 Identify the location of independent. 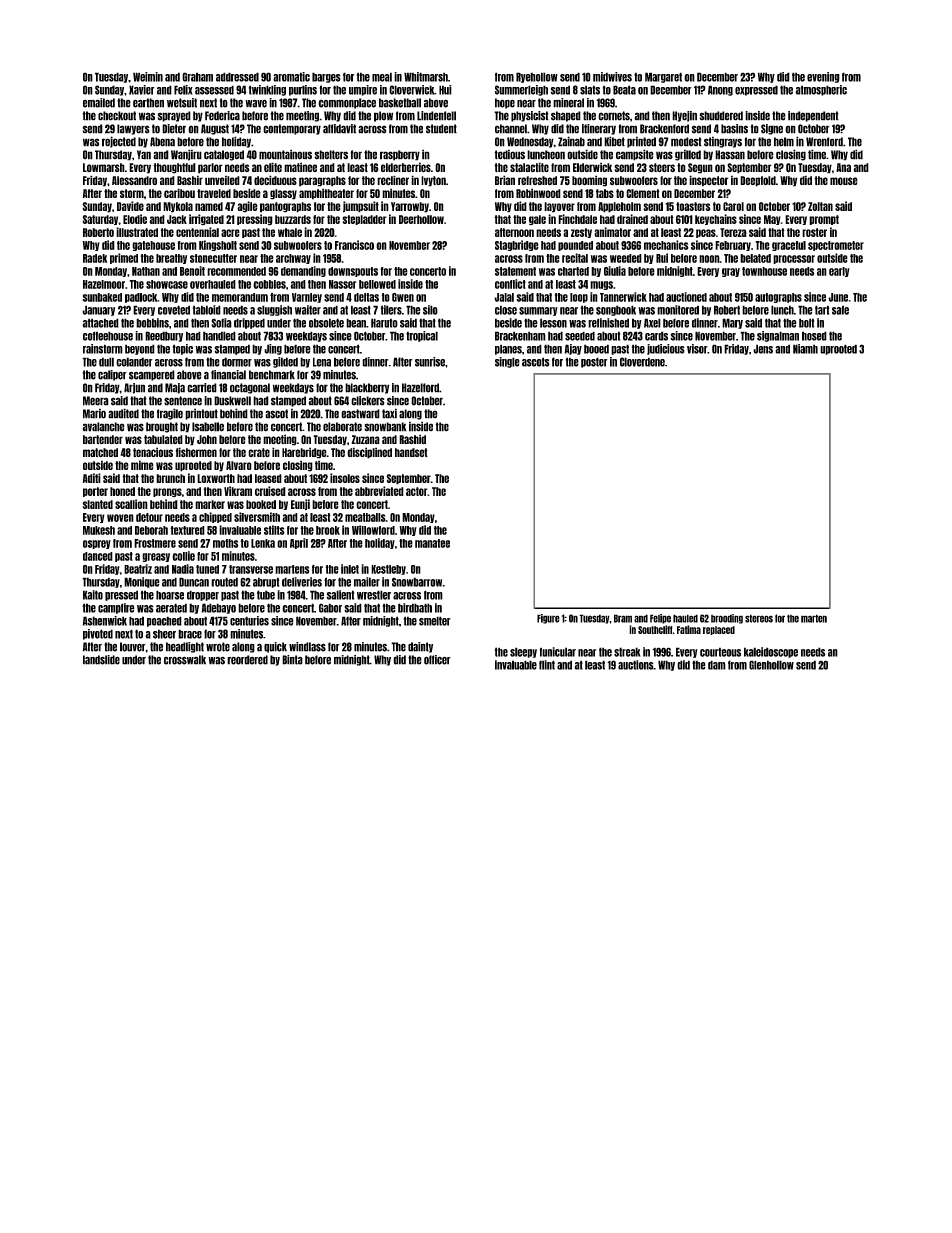
(813, 116).
